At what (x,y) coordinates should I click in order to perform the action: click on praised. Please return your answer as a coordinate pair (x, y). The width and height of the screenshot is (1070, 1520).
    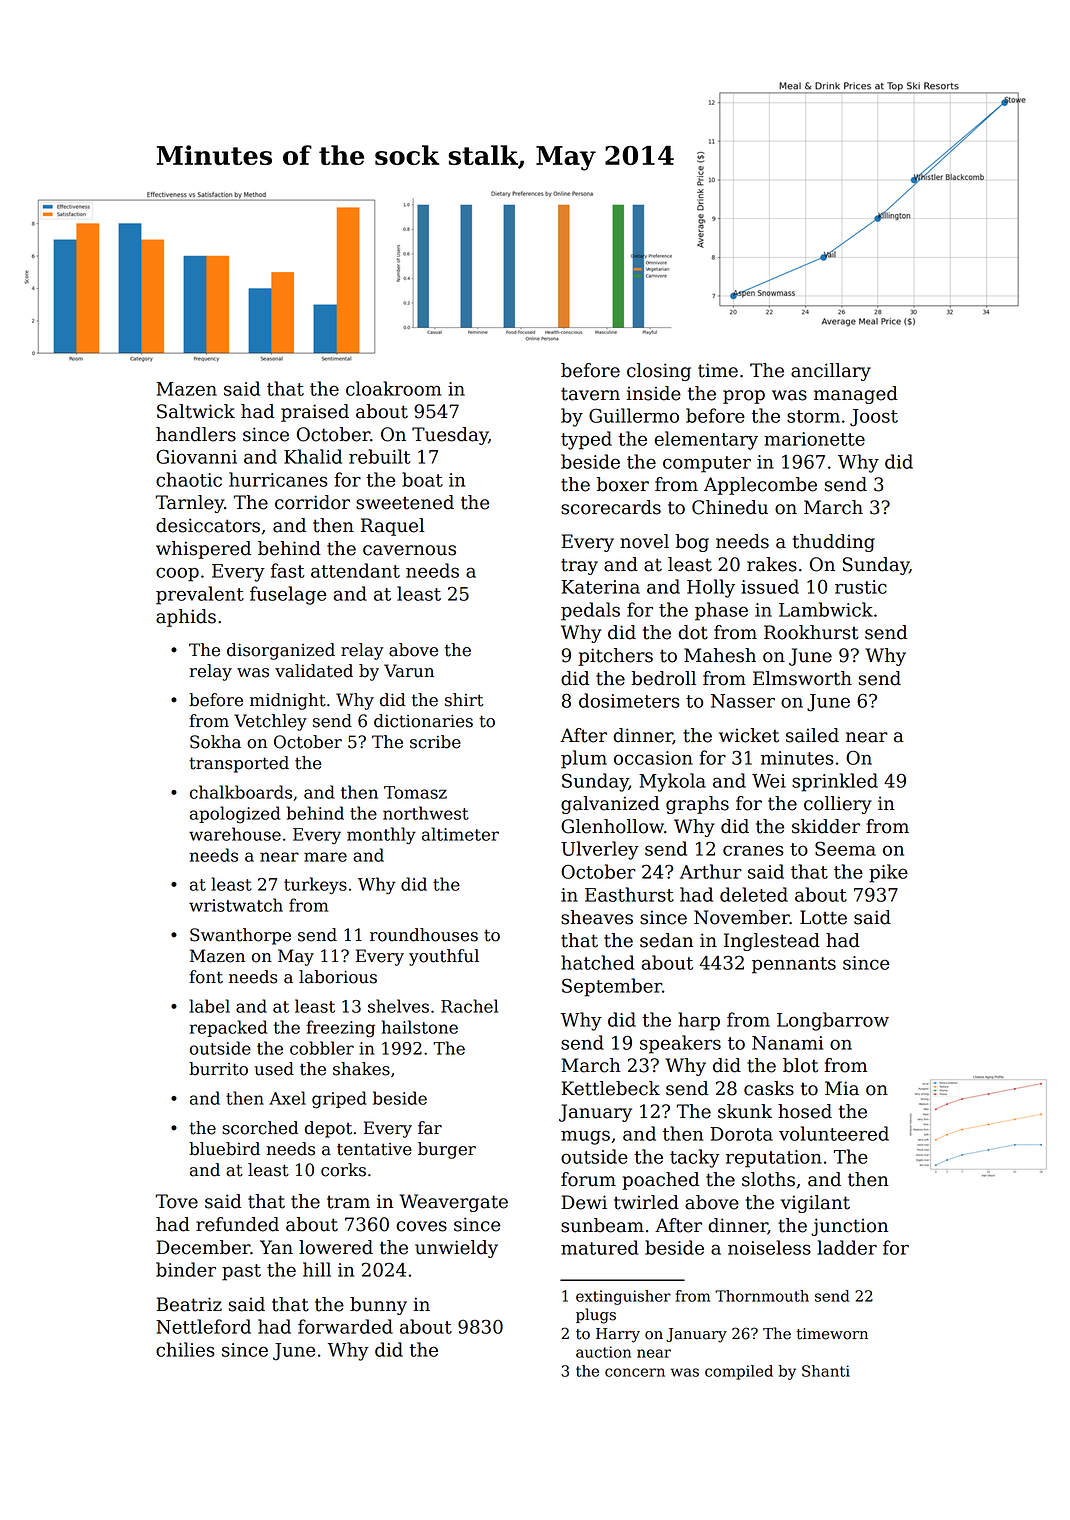
    Looking at the image, I should click on (315, 413).
